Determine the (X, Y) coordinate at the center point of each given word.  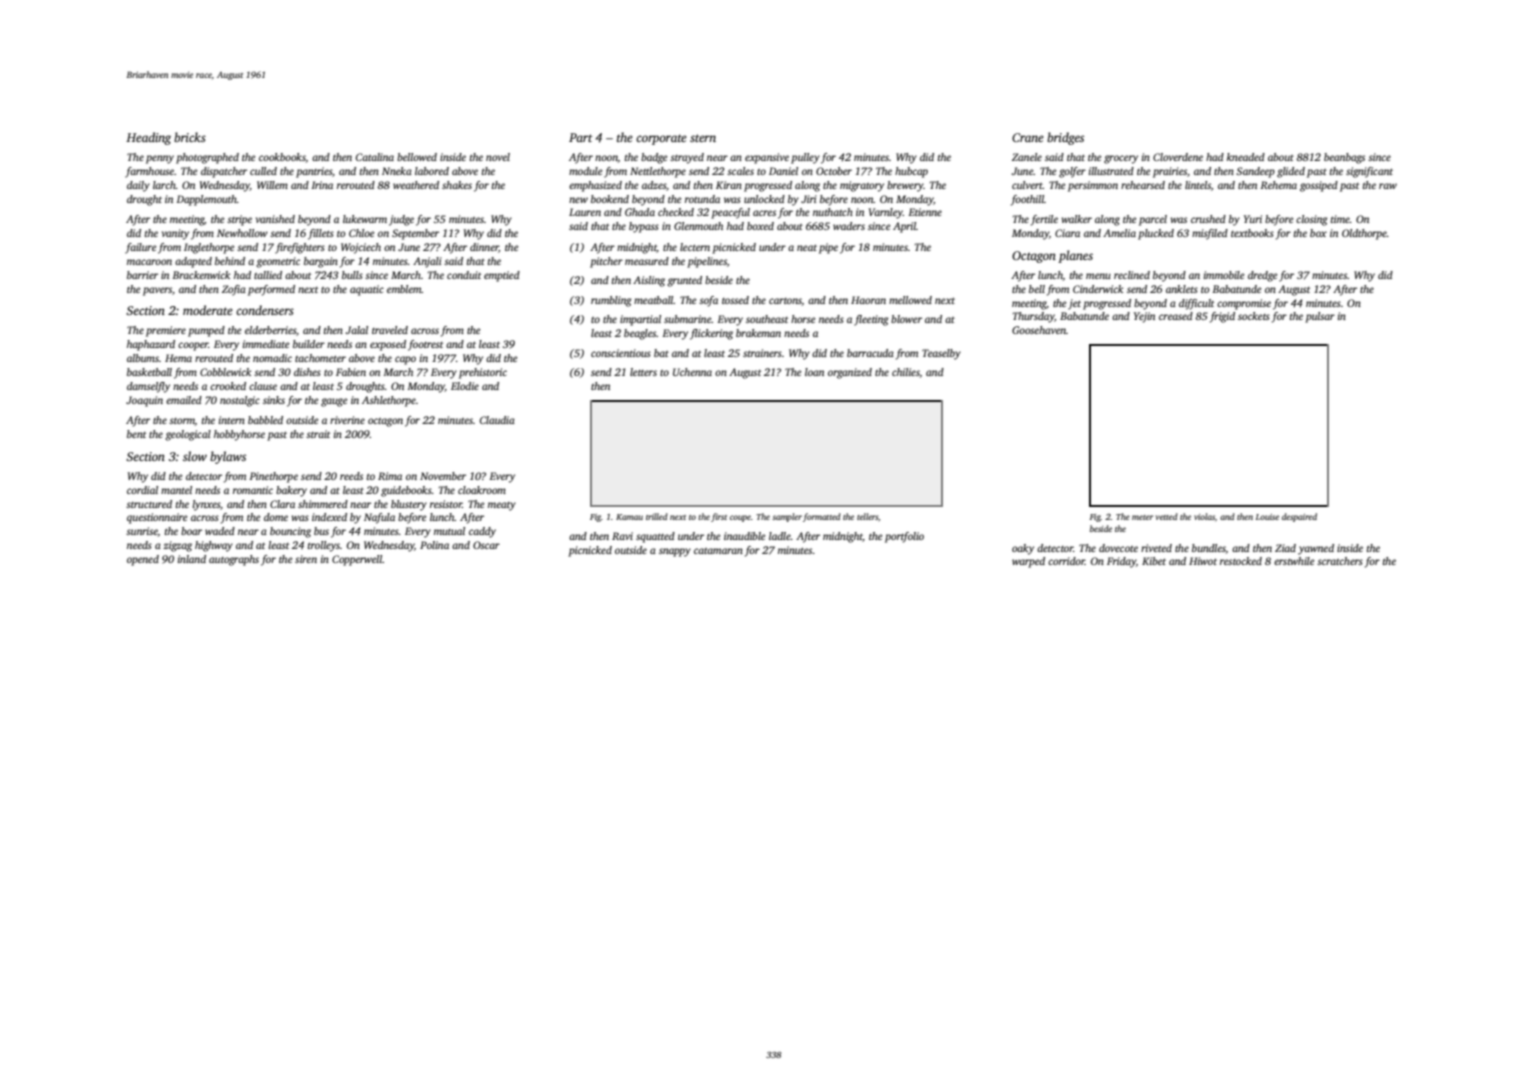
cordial (142, 490)
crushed (1208, 219)
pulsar (1320, 317)
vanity (175, 234)
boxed (760, 226)
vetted (1167, 516)
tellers (868, 517)
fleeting (871, 320)
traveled (390, 330)
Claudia (497, 420)
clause (263, 386)
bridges (1065, 138)
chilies (906, 373)
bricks (190, 137)
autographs (234, 560)
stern (703, 138)
